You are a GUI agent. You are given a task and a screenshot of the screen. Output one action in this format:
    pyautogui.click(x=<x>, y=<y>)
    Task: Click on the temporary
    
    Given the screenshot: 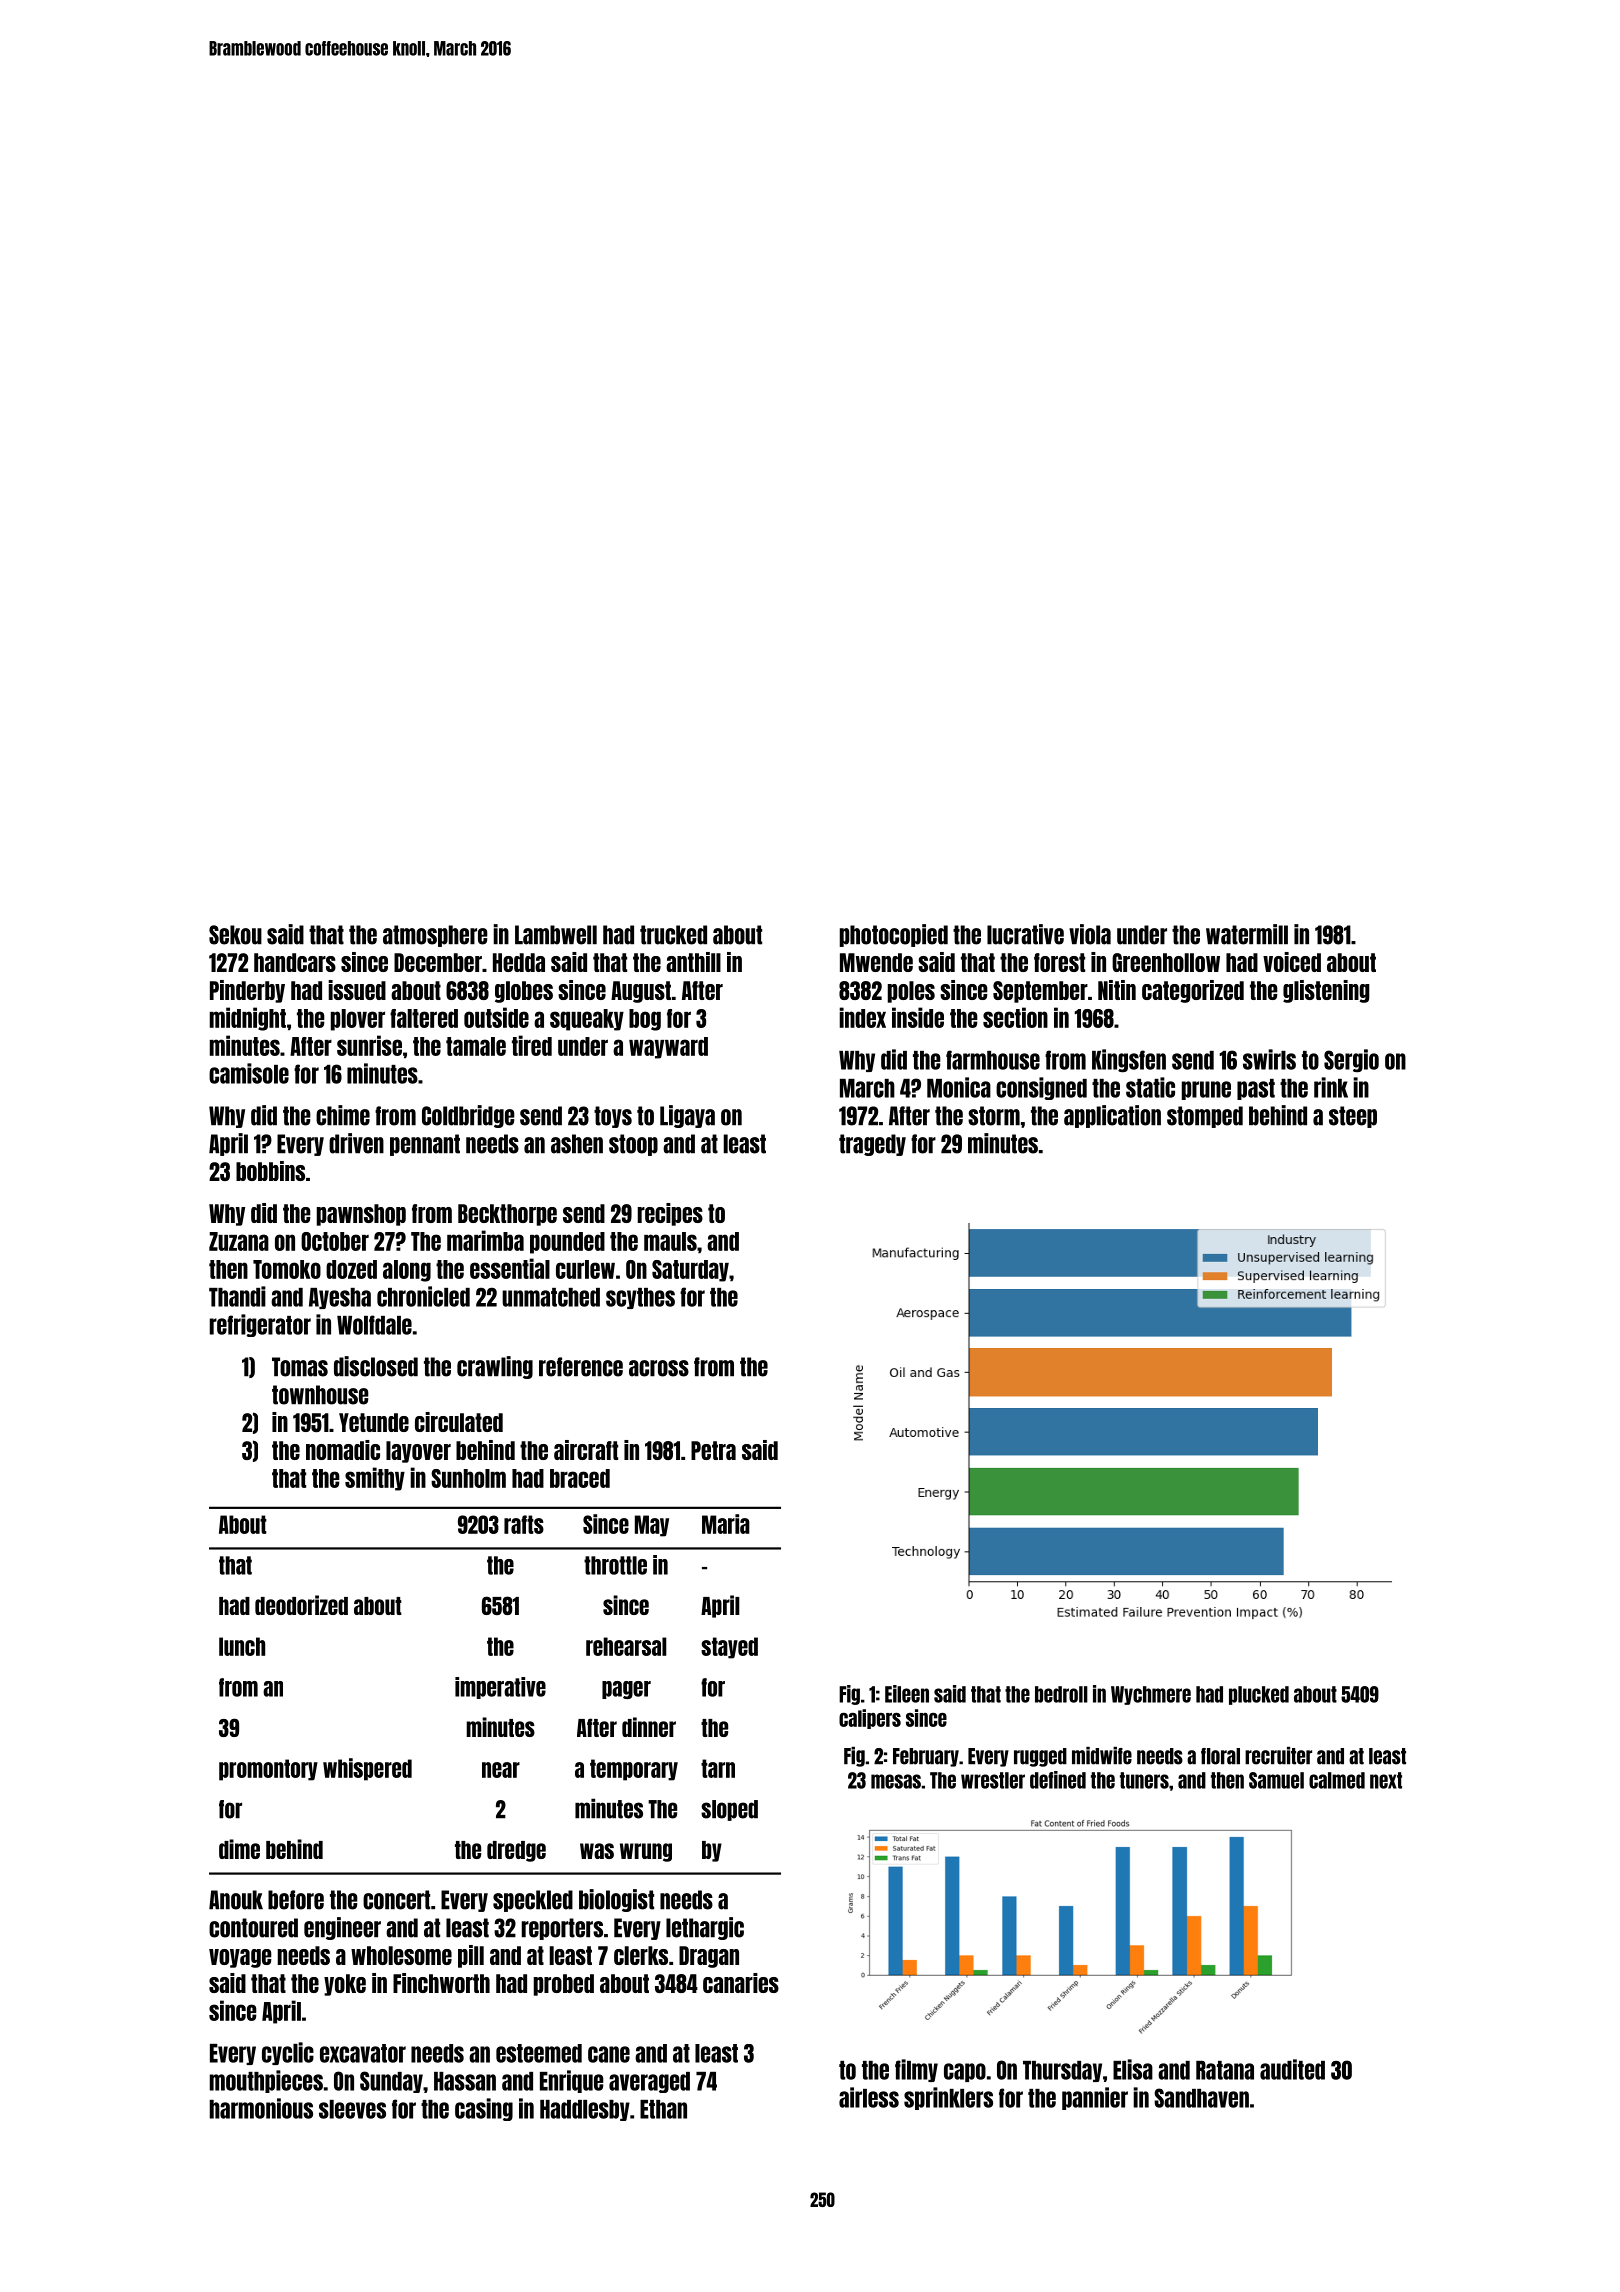 What is the action you would take?
    pyautogui.click(x=634, y=1770)
